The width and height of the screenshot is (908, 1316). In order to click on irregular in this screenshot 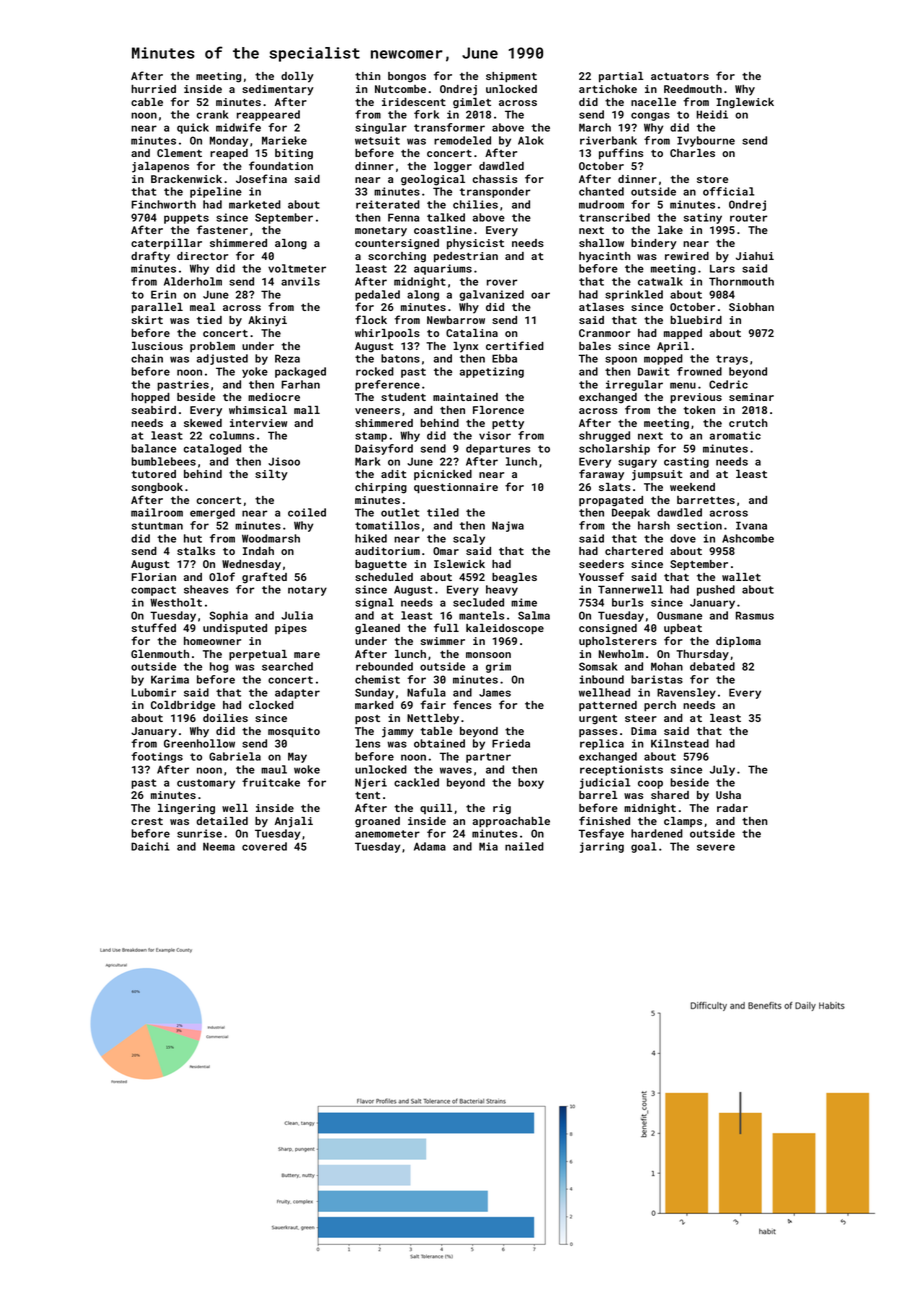, I will do `click(634, 385)`.
